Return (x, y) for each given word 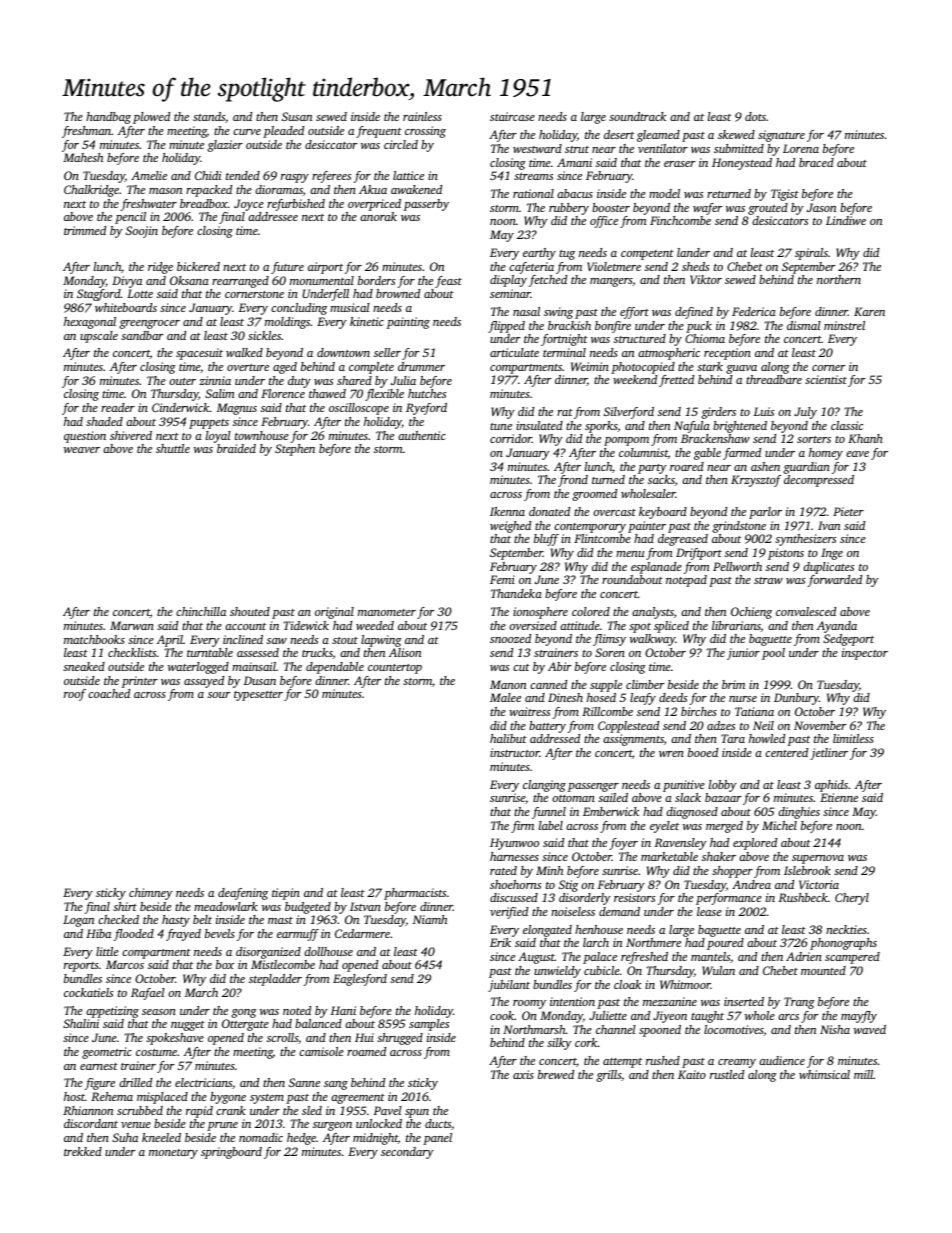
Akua (373, 189)
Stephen (295, 450)
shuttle (173, 448)
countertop (395, 669)
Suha (125, 1137)
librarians (736, 626)
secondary (407, 1153)
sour (219, 695)
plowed (151, 118)
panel (437, 1139)
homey (826, 454)
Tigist (785, 195)
